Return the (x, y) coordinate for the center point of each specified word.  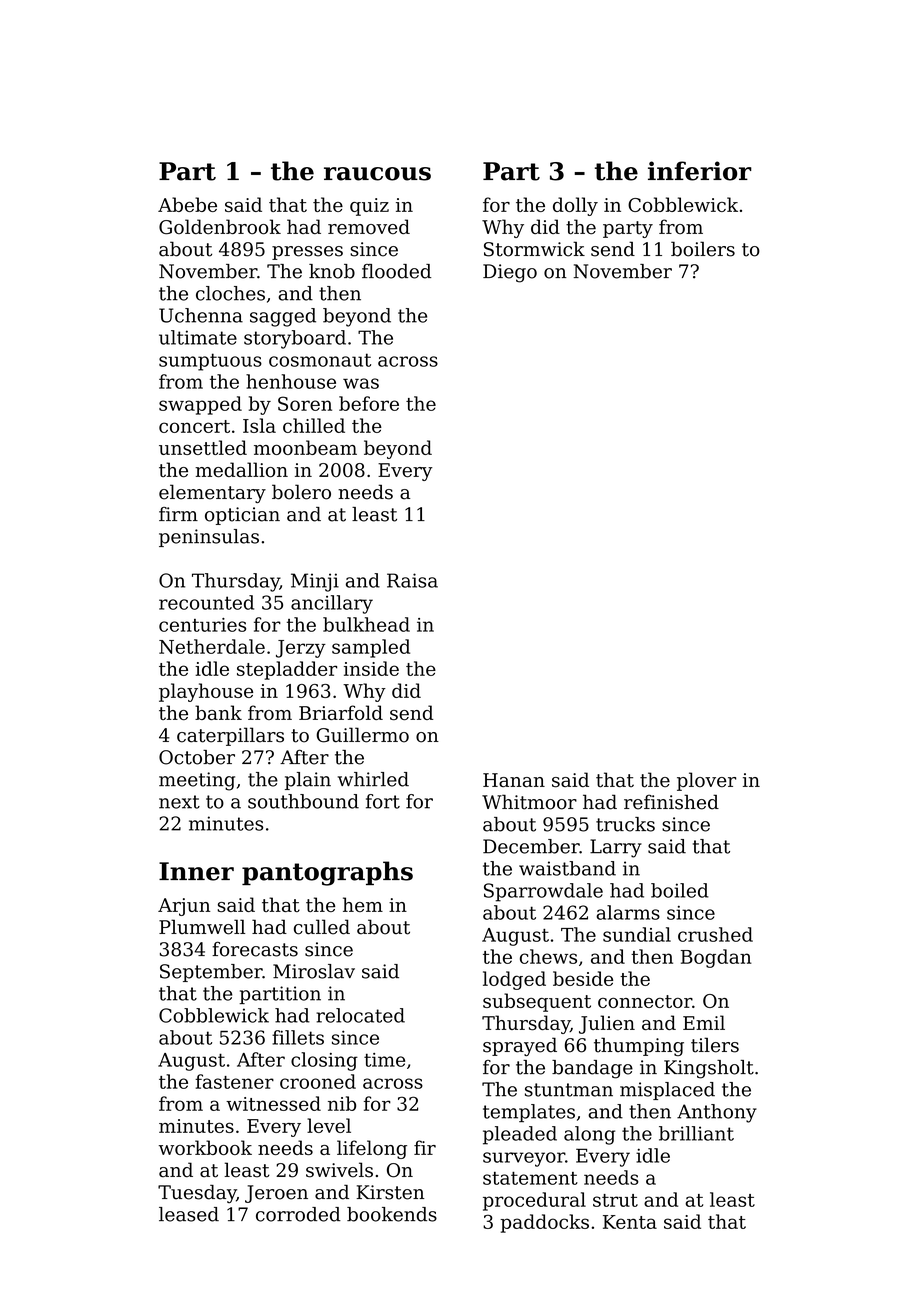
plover (706, 781)
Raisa (412, 580)
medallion (241, 470)
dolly (575, 206)
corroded (298, 1214)
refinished (671, 802)
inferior (700, 171)
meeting (197, 781)
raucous (377, 174)
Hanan (514, 780)
